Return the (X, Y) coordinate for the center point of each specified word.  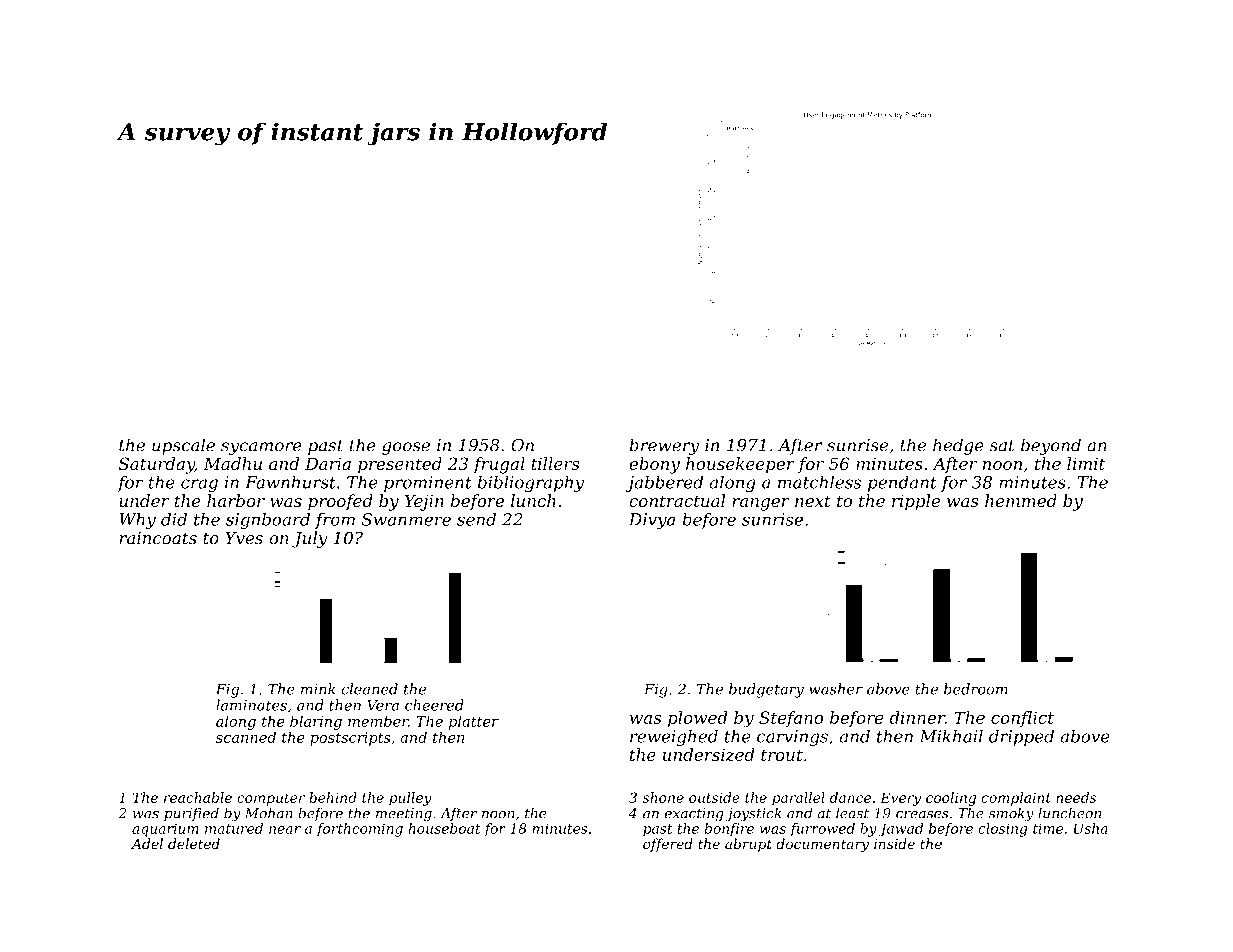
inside (894, 843)
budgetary (766, 690)
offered (668, 845)
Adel (147, 843)
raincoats (158, 538)
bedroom (976, 689)
